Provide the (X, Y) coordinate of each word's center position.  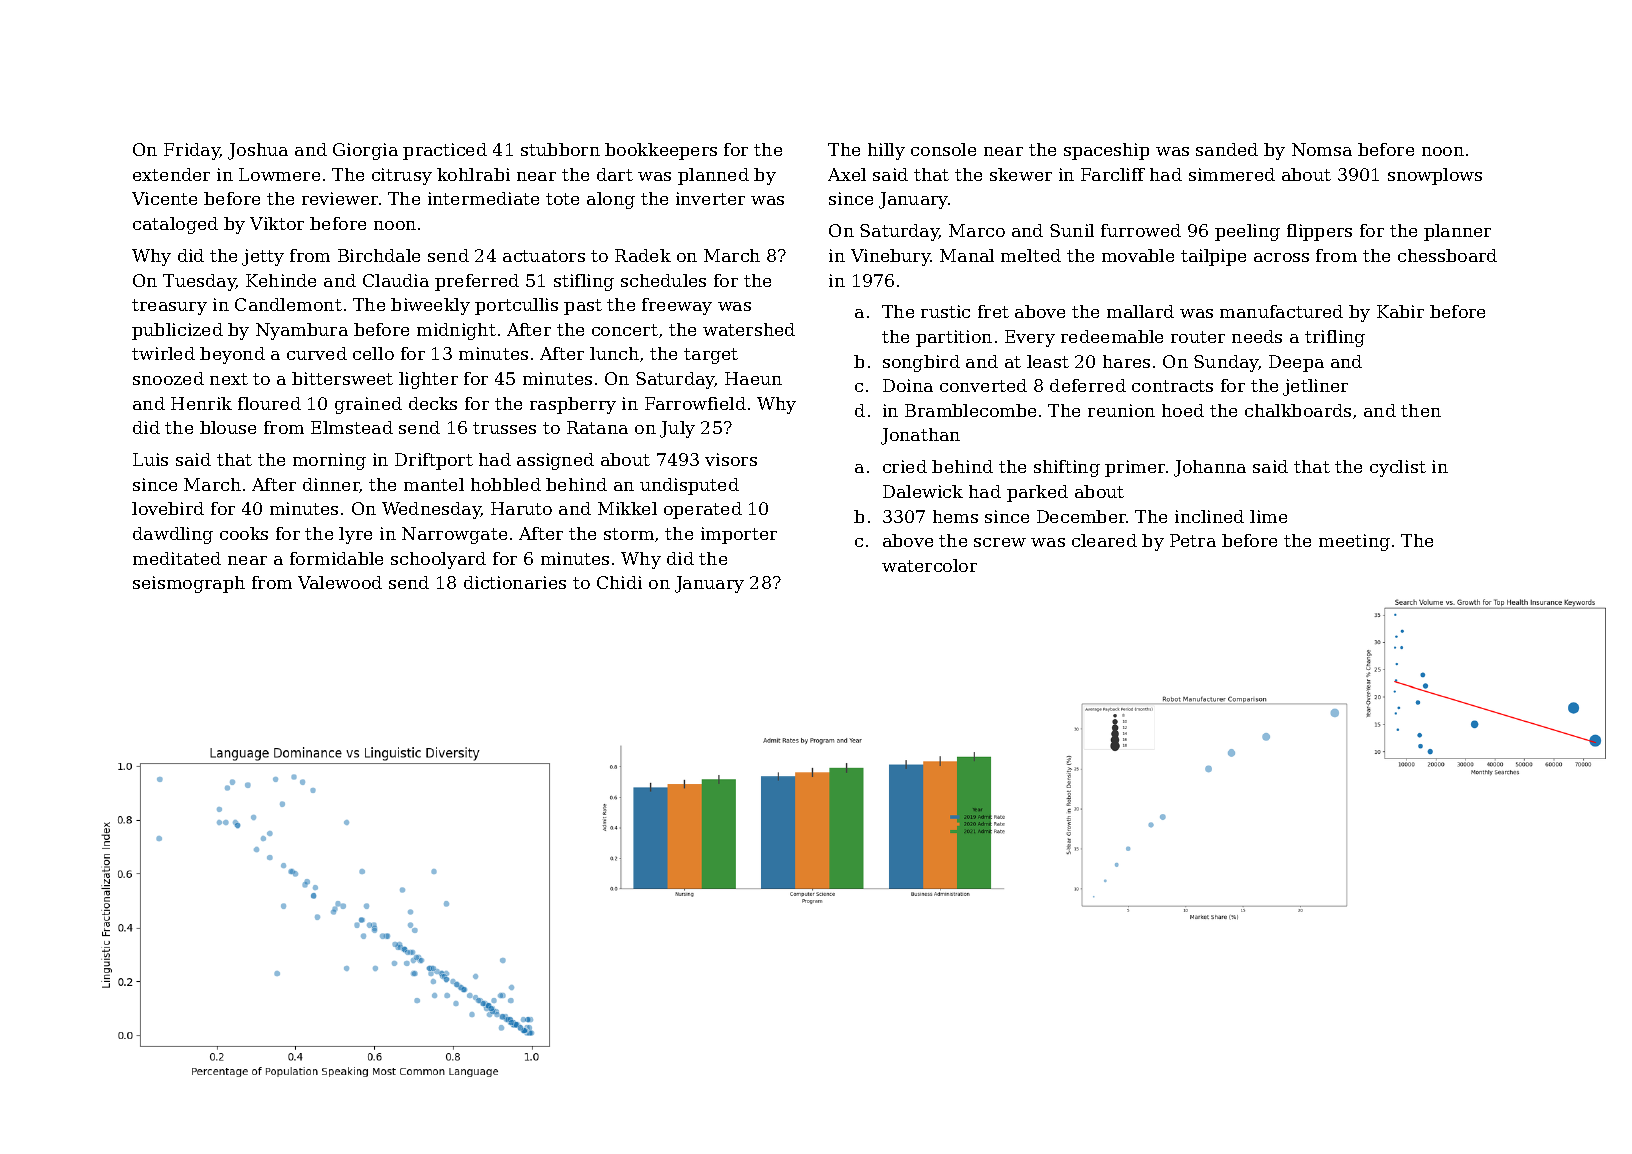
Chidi (619, 582)
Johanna (1210, 468)
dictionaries (515, 582)
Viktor (277, 223)
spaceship (1106, 151)
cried (905, 466)
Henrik (201, 403)
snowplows (1435, 176)
